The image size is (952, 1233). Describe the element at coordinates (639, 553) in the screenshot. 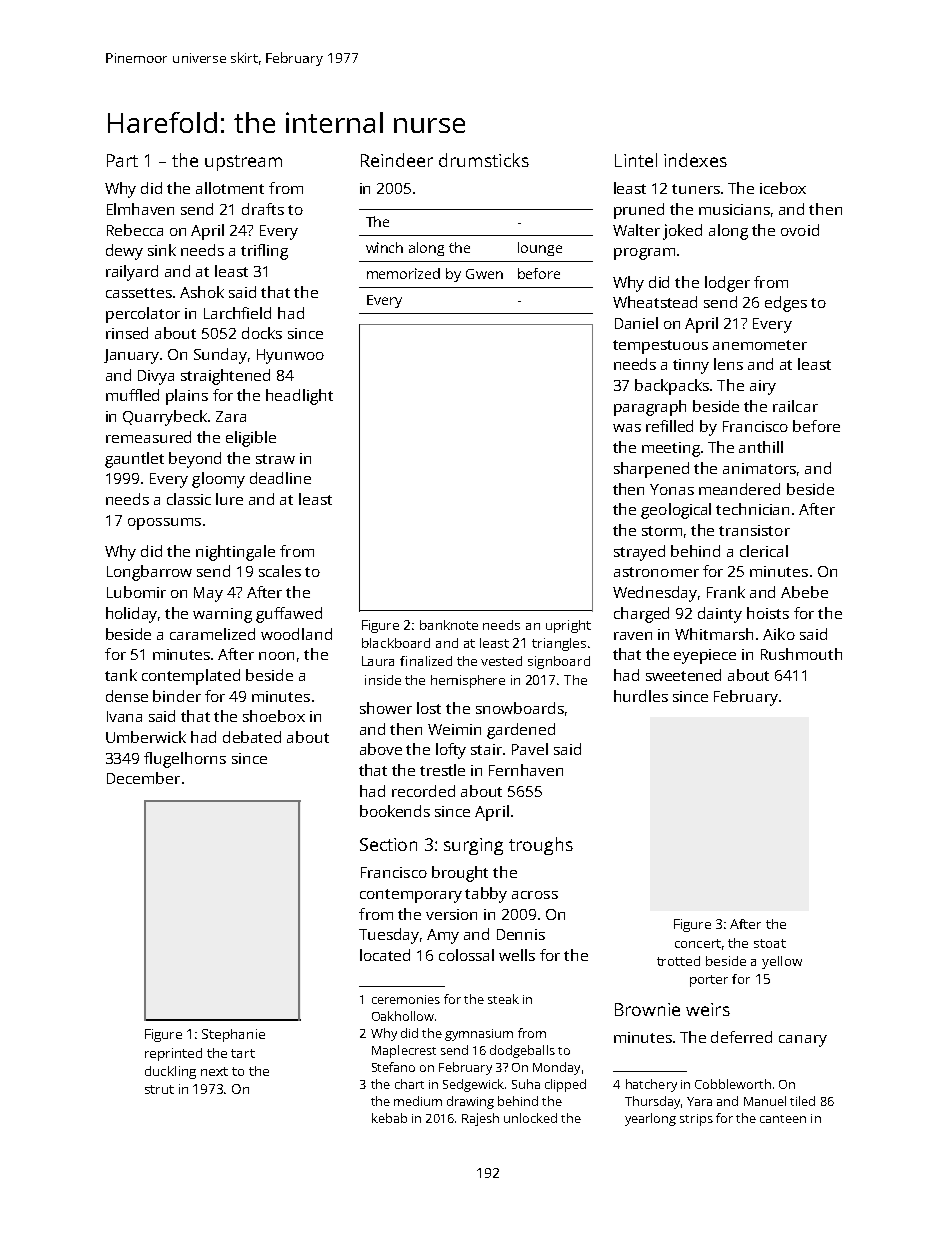

I see `strayed` at that location.
